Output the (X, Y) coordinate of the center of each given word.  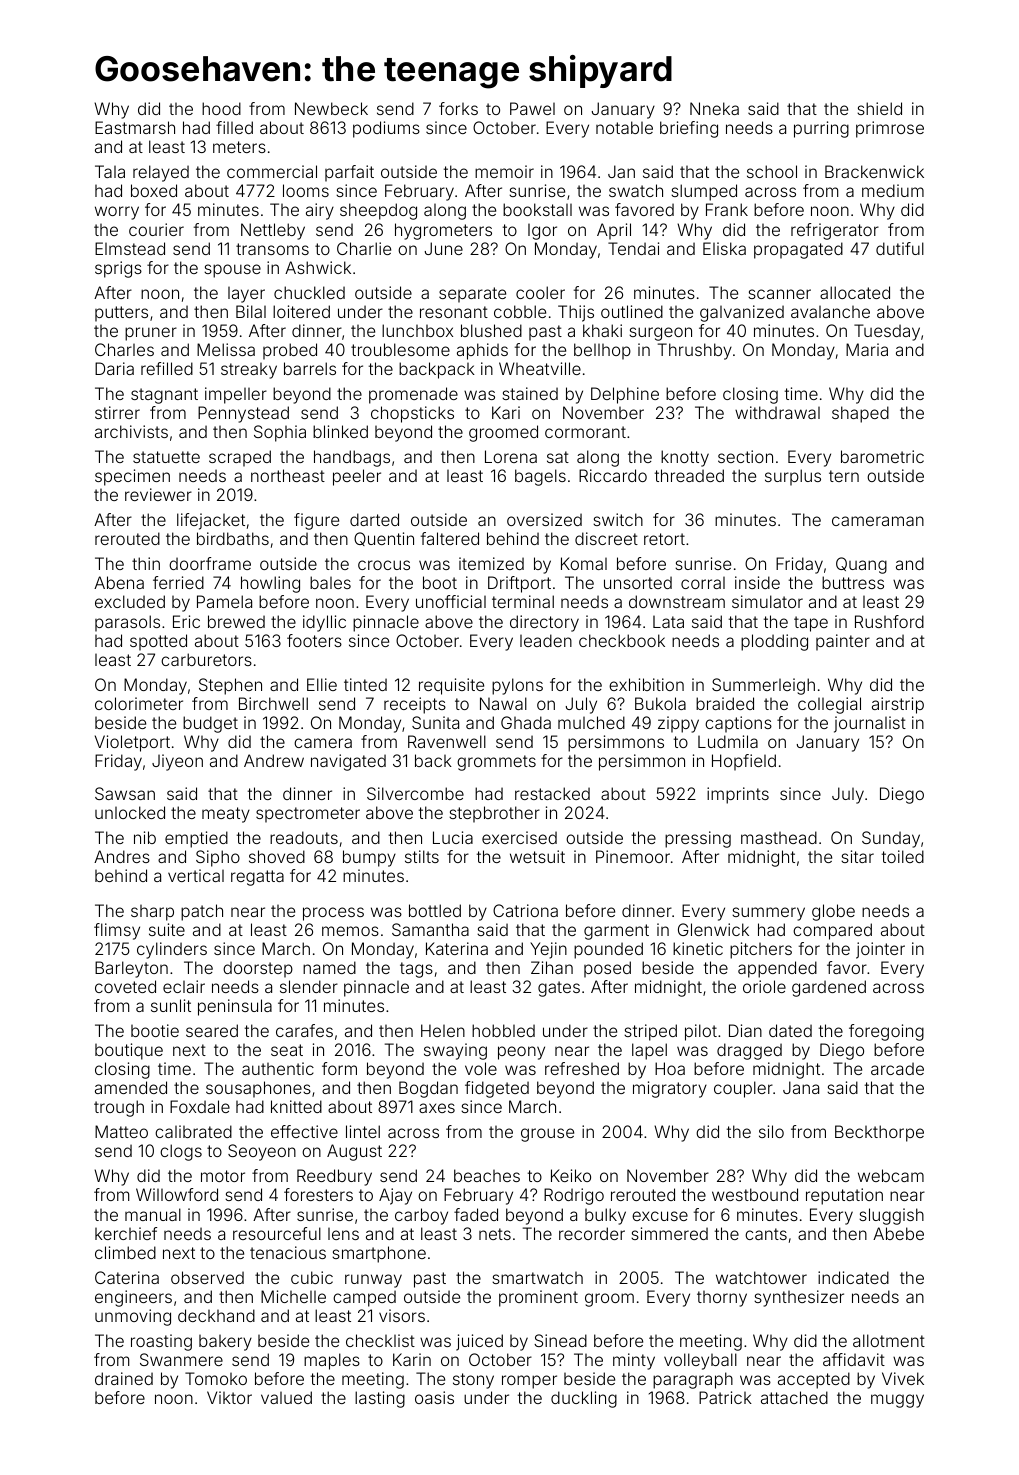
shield (879, 108)
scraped (240, 458)
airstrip (898, 705)
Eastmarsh (135, 127)
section (745, 456)
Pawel (532, 108)
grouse (547, 1135)
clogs (181, 1152)
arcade (897, 1068)
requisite (451, 686)
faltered (450, 538)
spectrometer (308, 815)
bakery (225, 1343)
